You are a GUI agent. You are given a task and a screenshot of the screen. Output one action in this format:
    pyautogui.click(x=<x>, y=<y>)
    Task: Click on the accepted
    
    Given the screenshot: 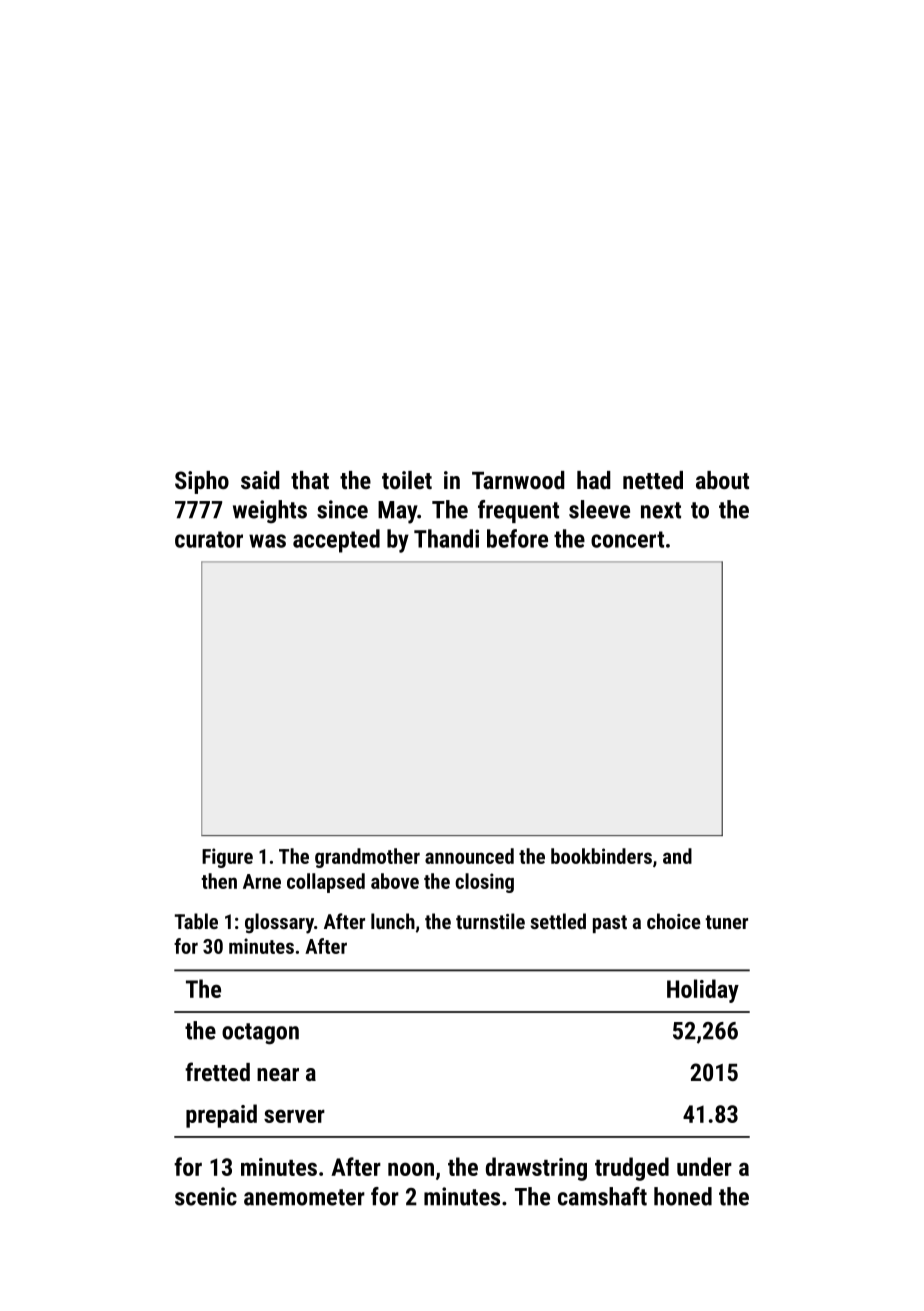 What is the action you would take?
    pyautogui.click(x=336, y=541)
